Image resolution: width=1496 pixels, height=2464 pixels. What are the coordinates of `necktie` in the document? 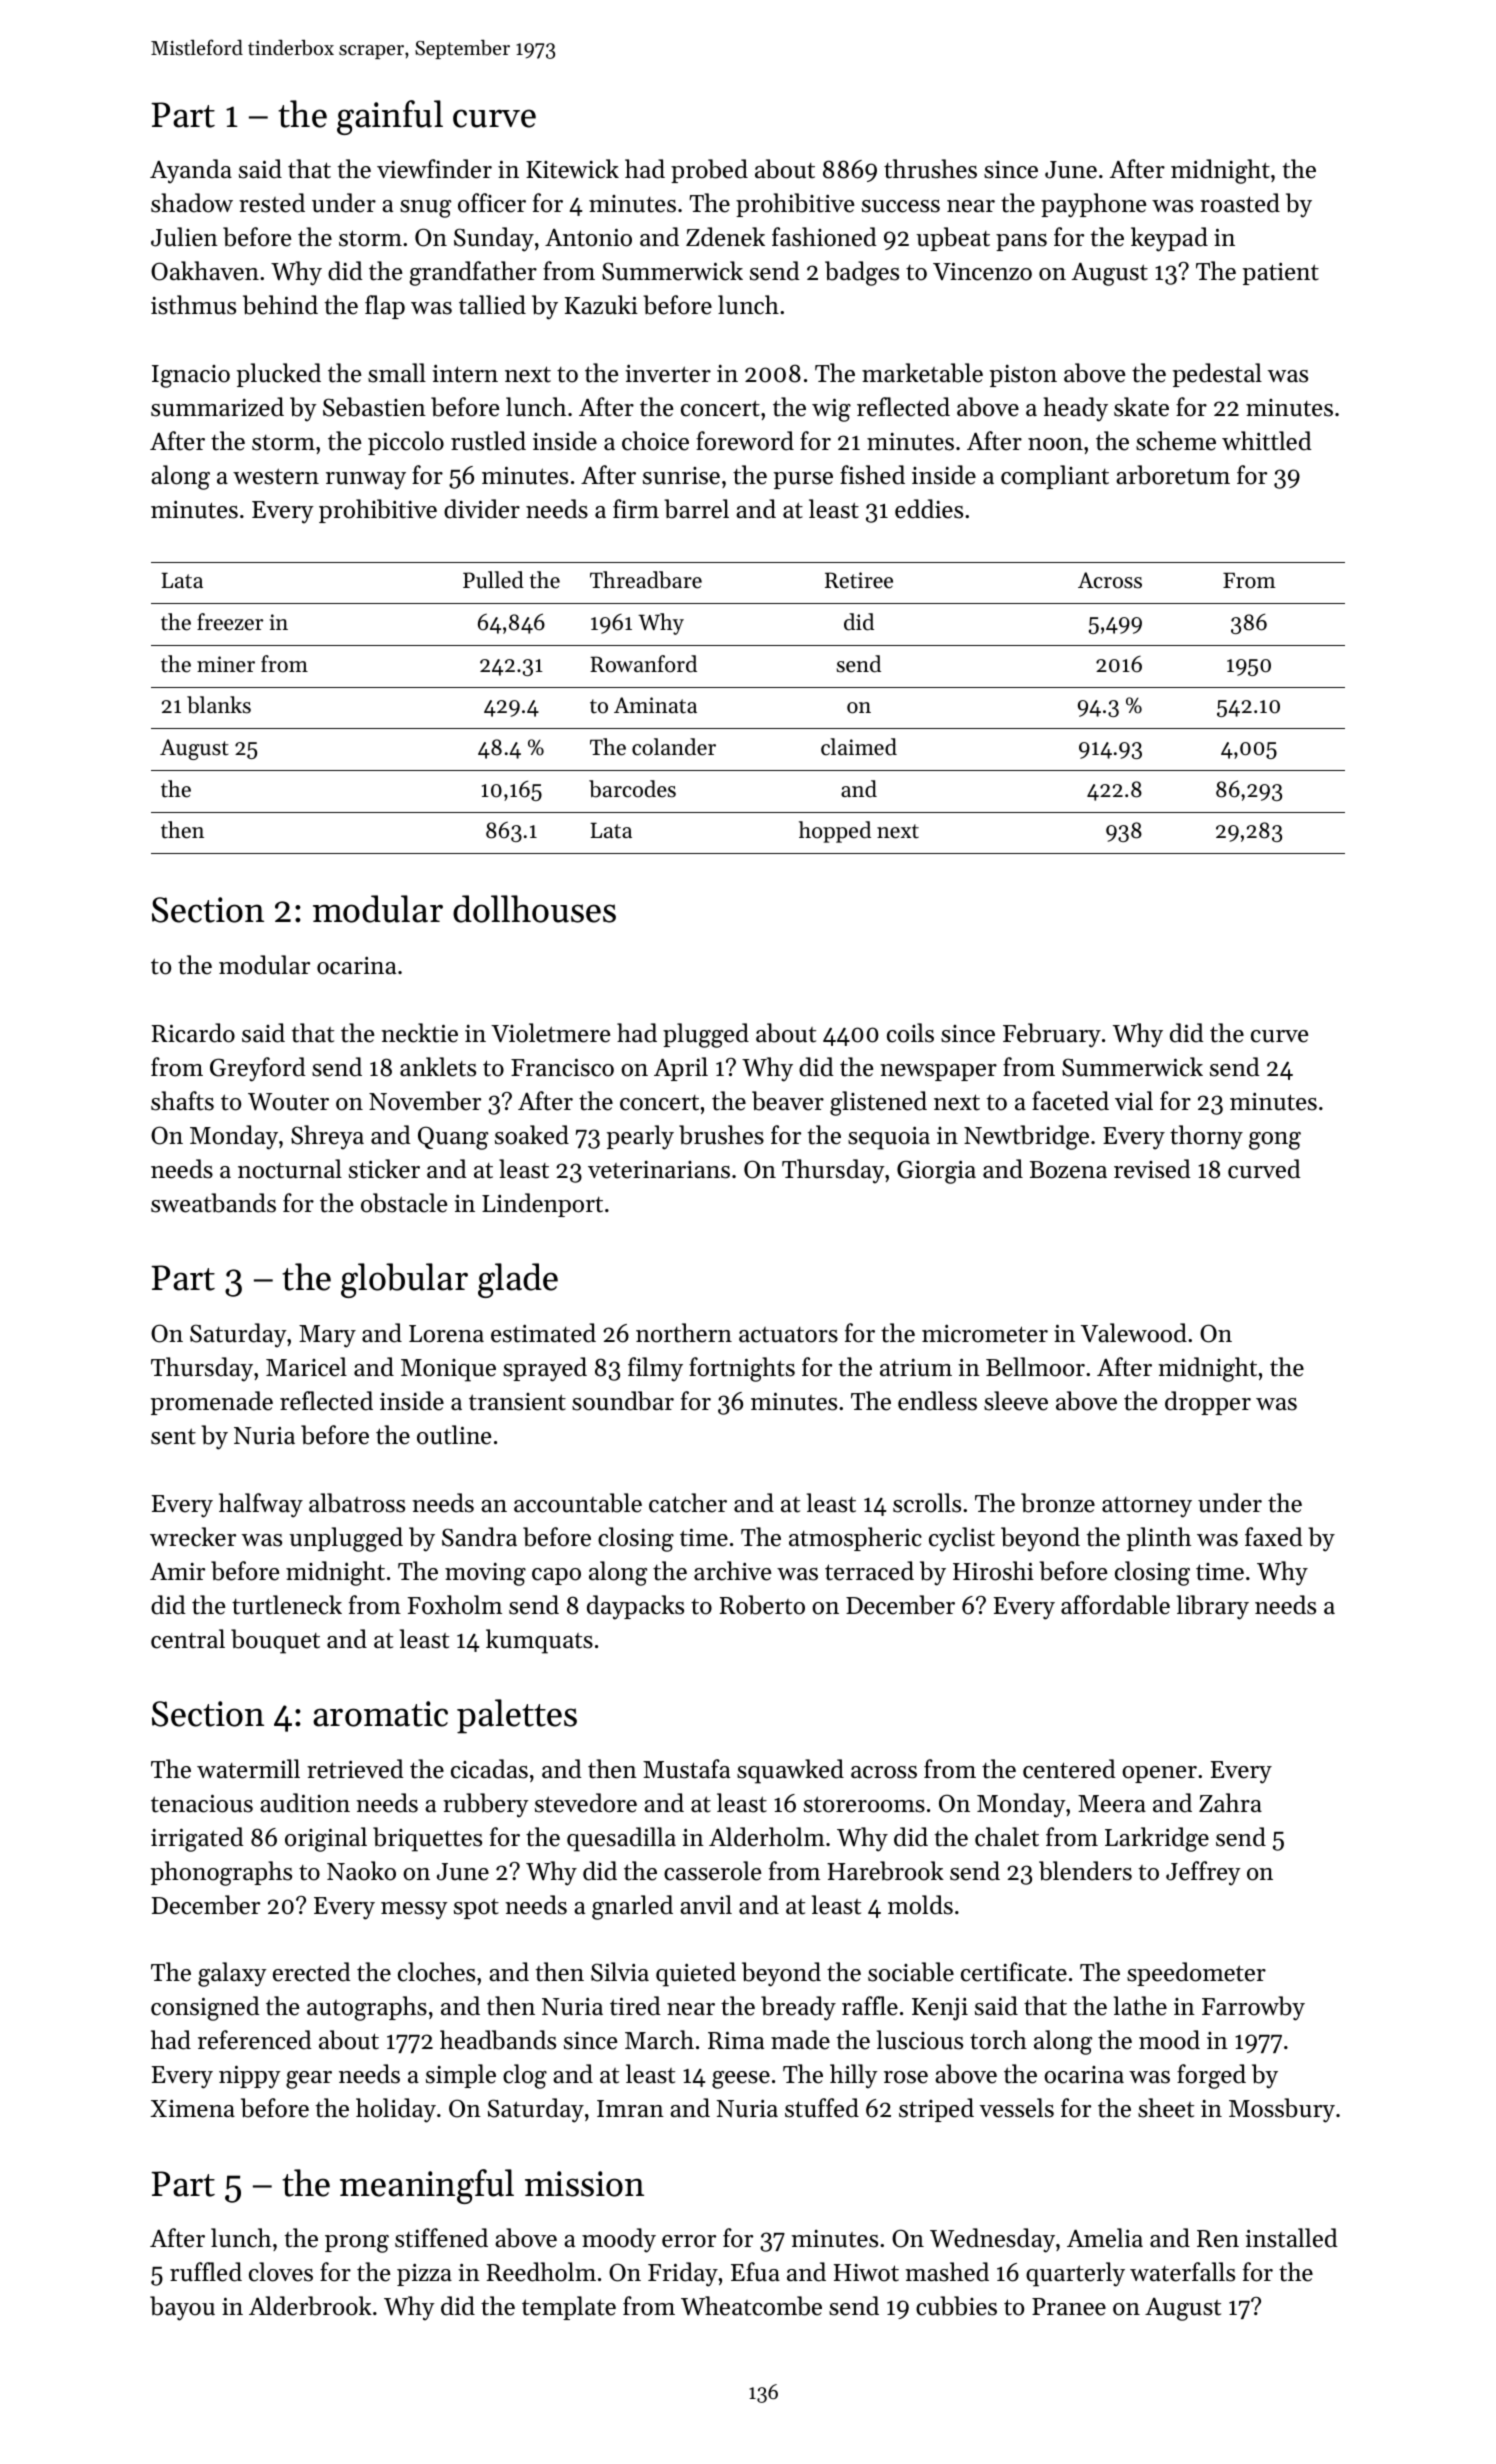 It's located at (419, 1033).
